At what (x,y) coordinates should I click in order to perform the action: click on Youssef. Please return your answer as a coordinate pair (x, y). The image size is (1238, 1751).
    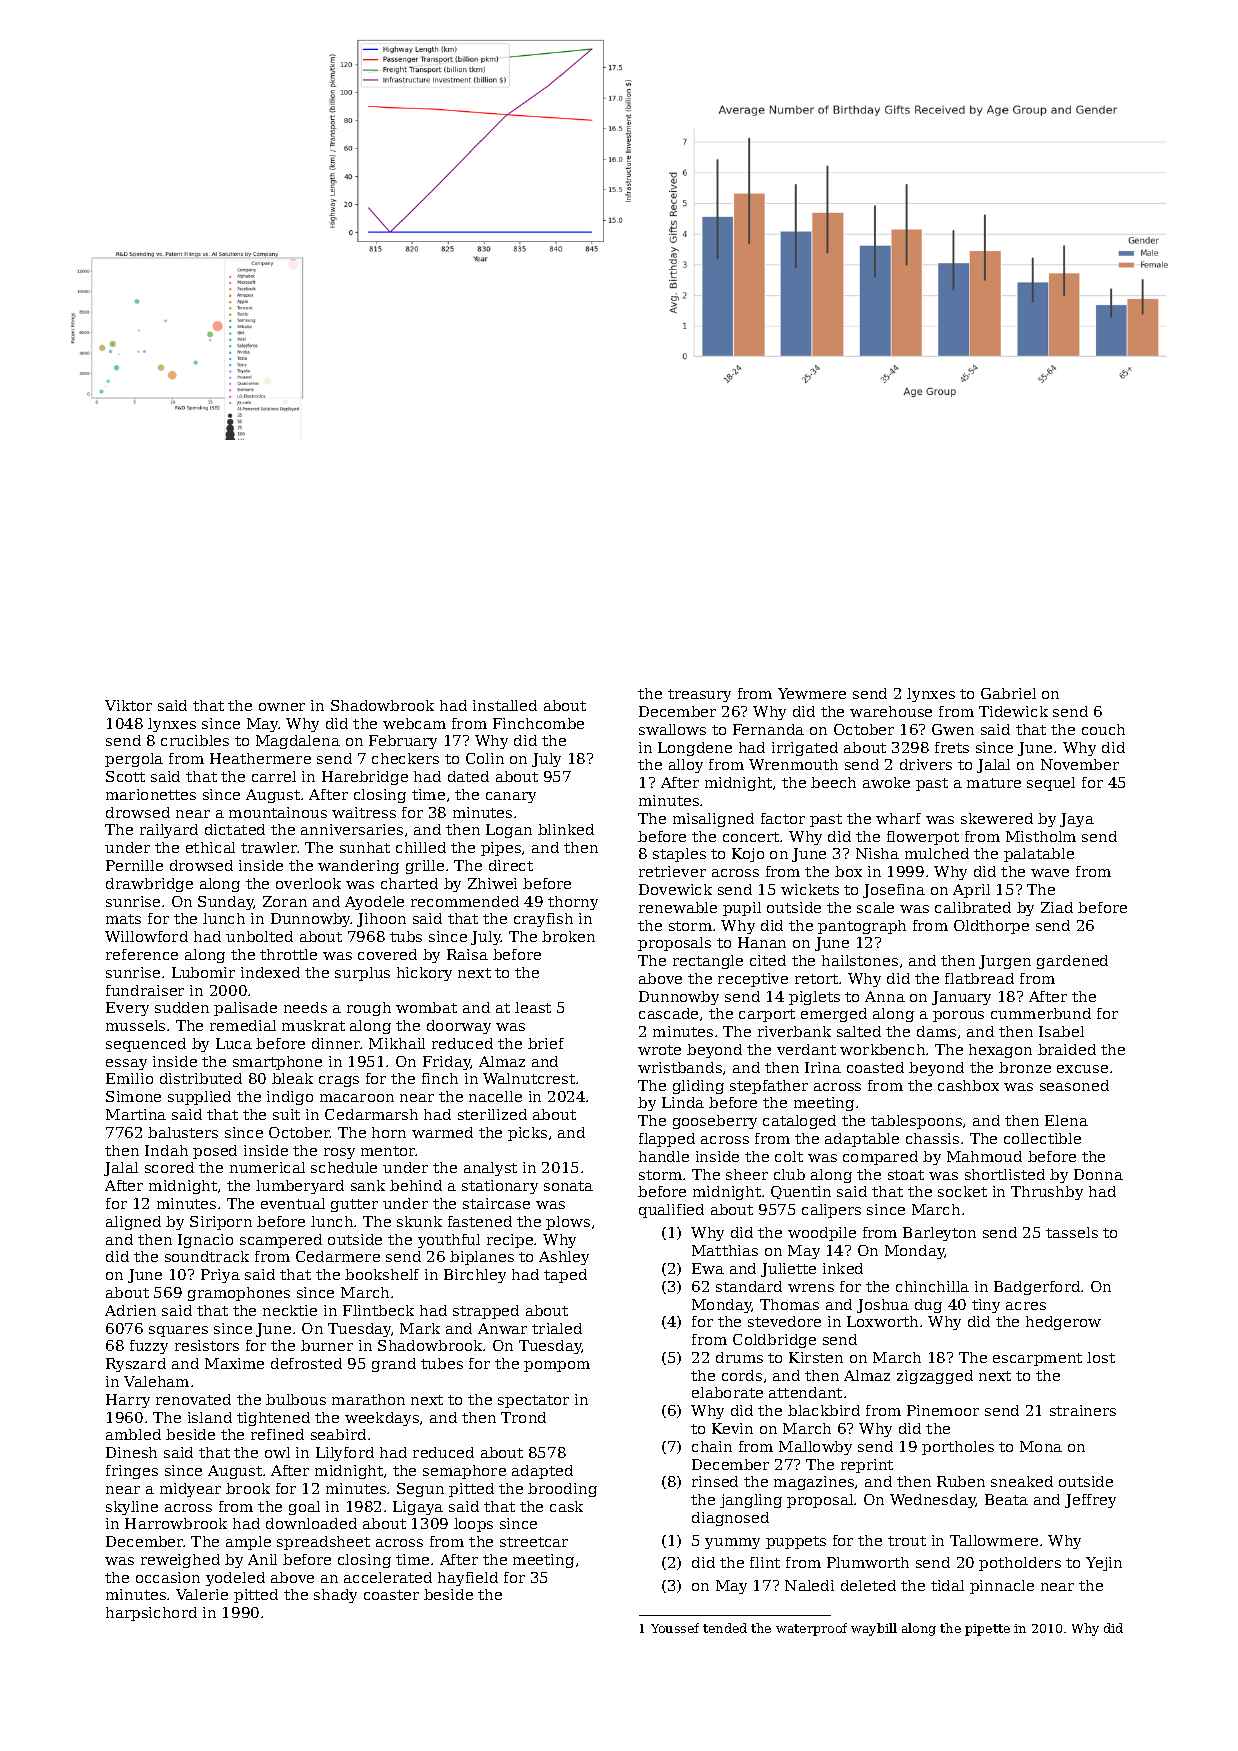
    Looking at the image, I should click on (675, 1628).
